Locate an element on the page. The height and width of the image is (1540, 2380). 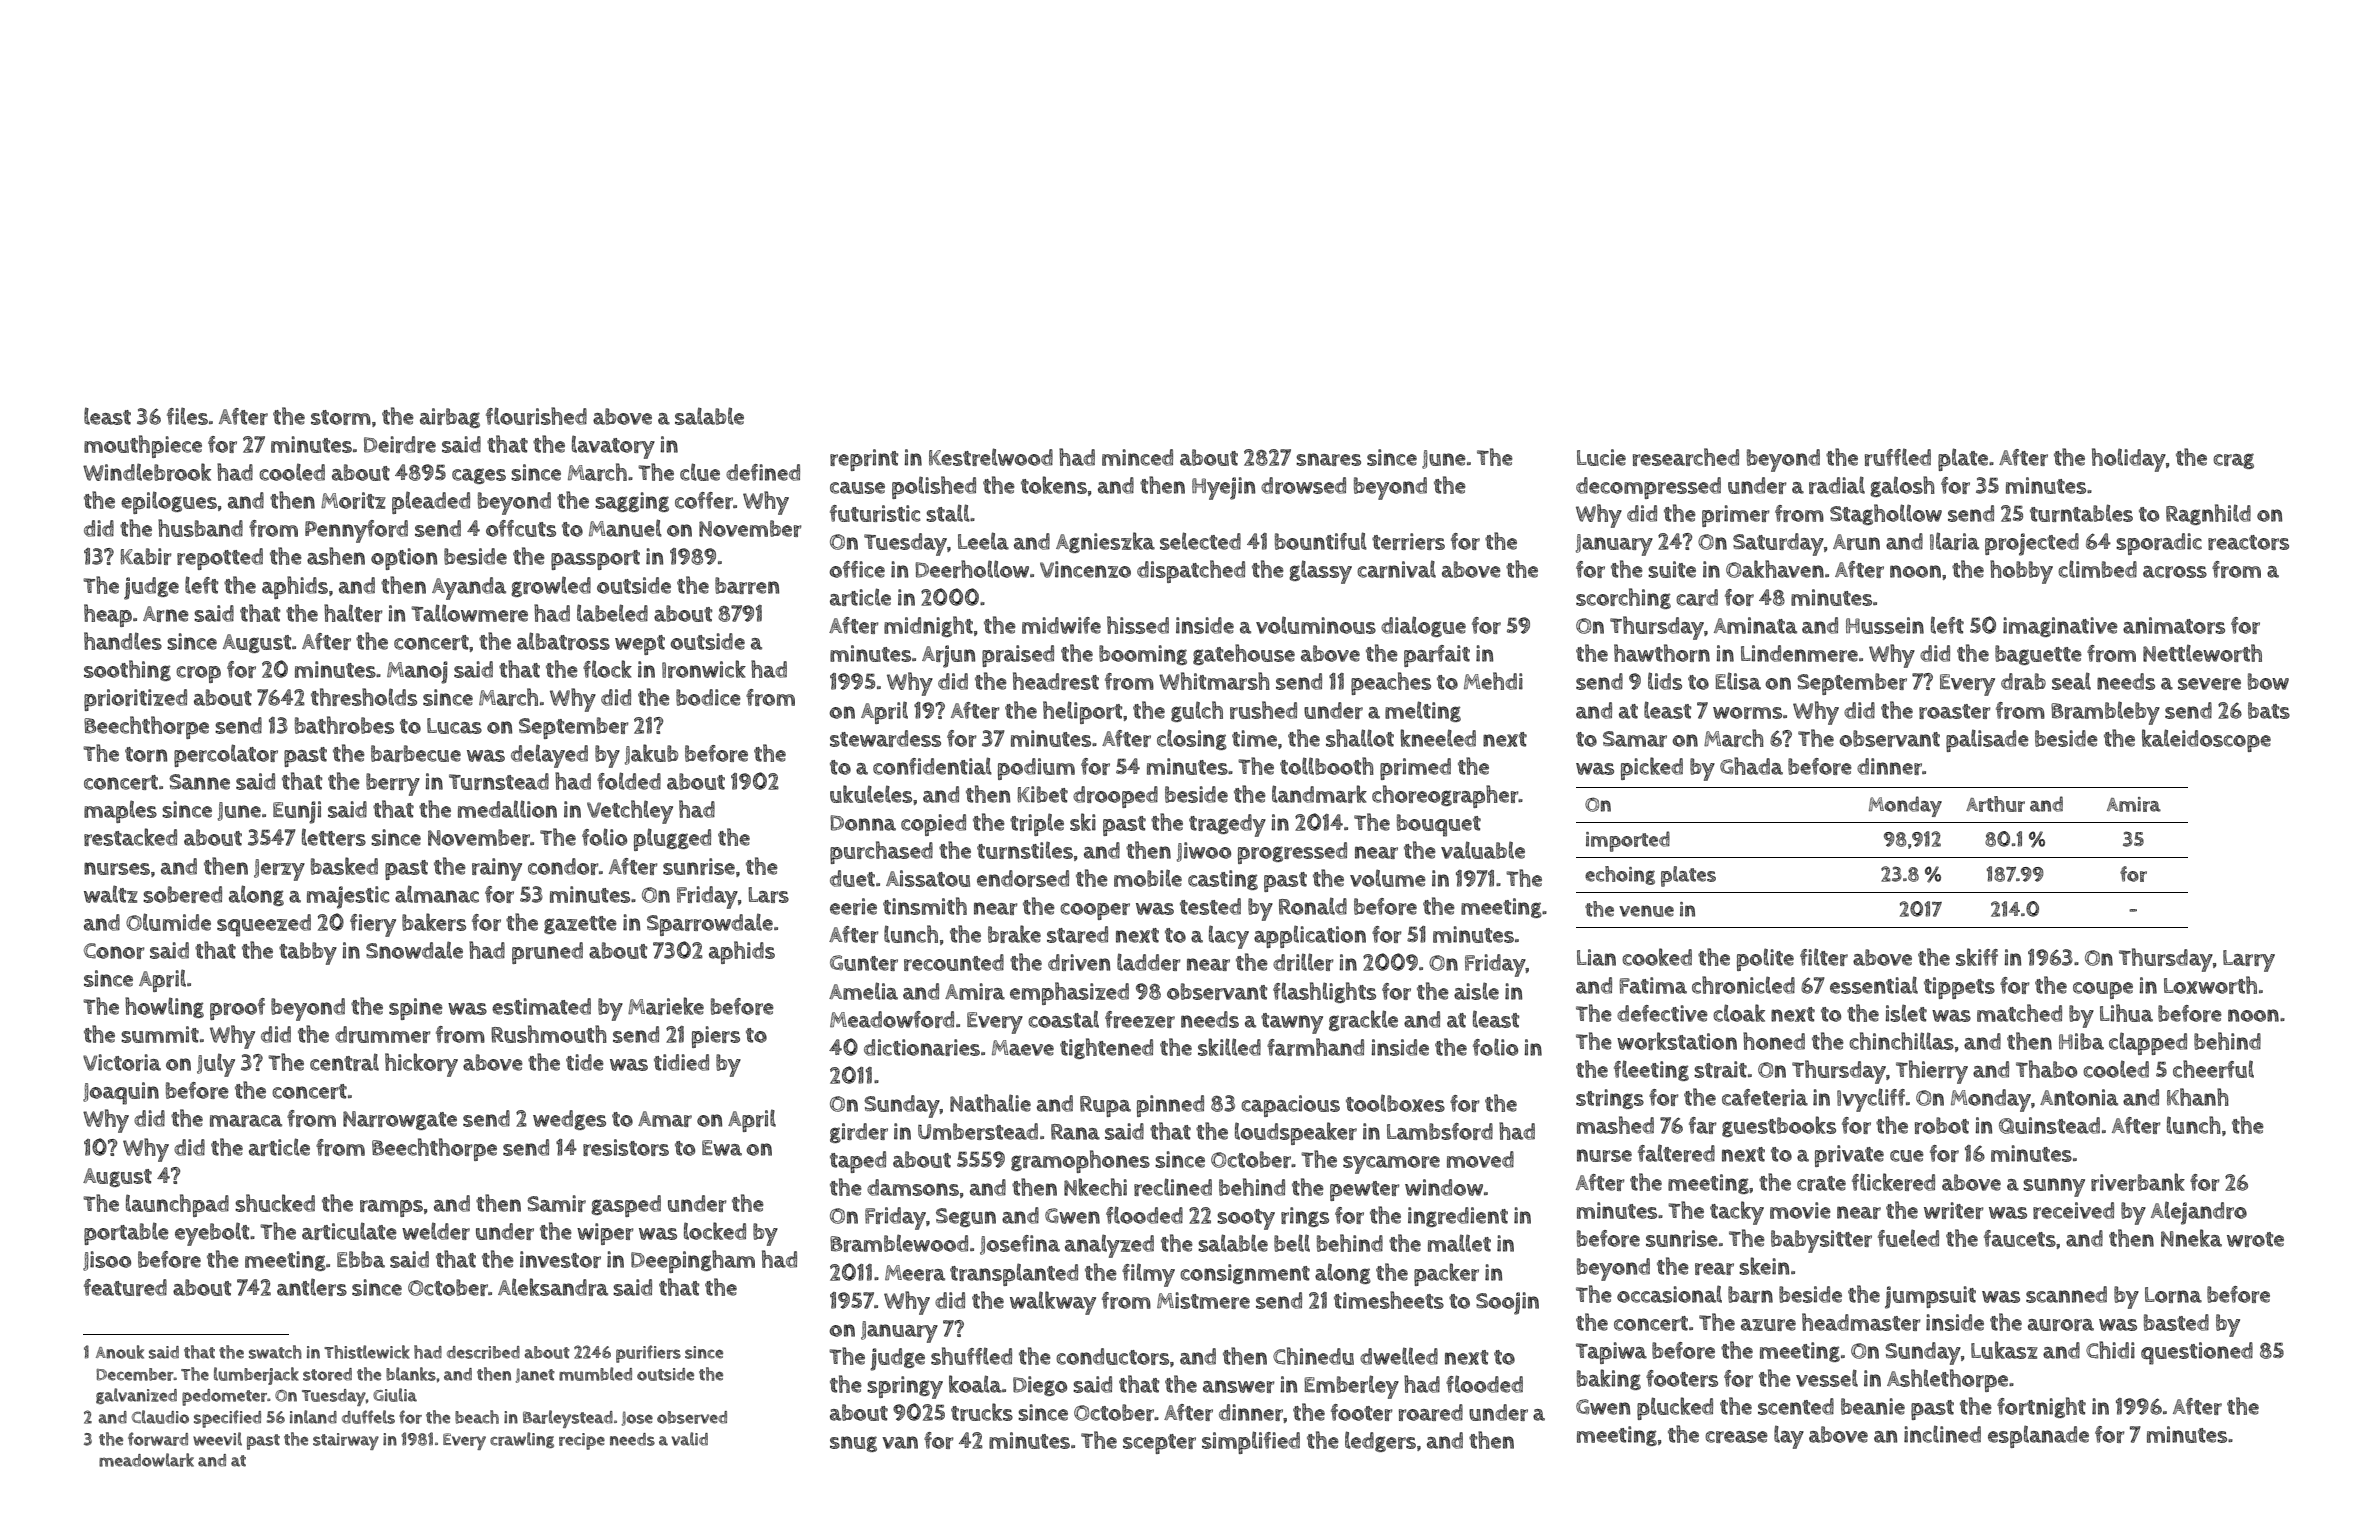
beanie is located at coordinates (1873, 1406).
